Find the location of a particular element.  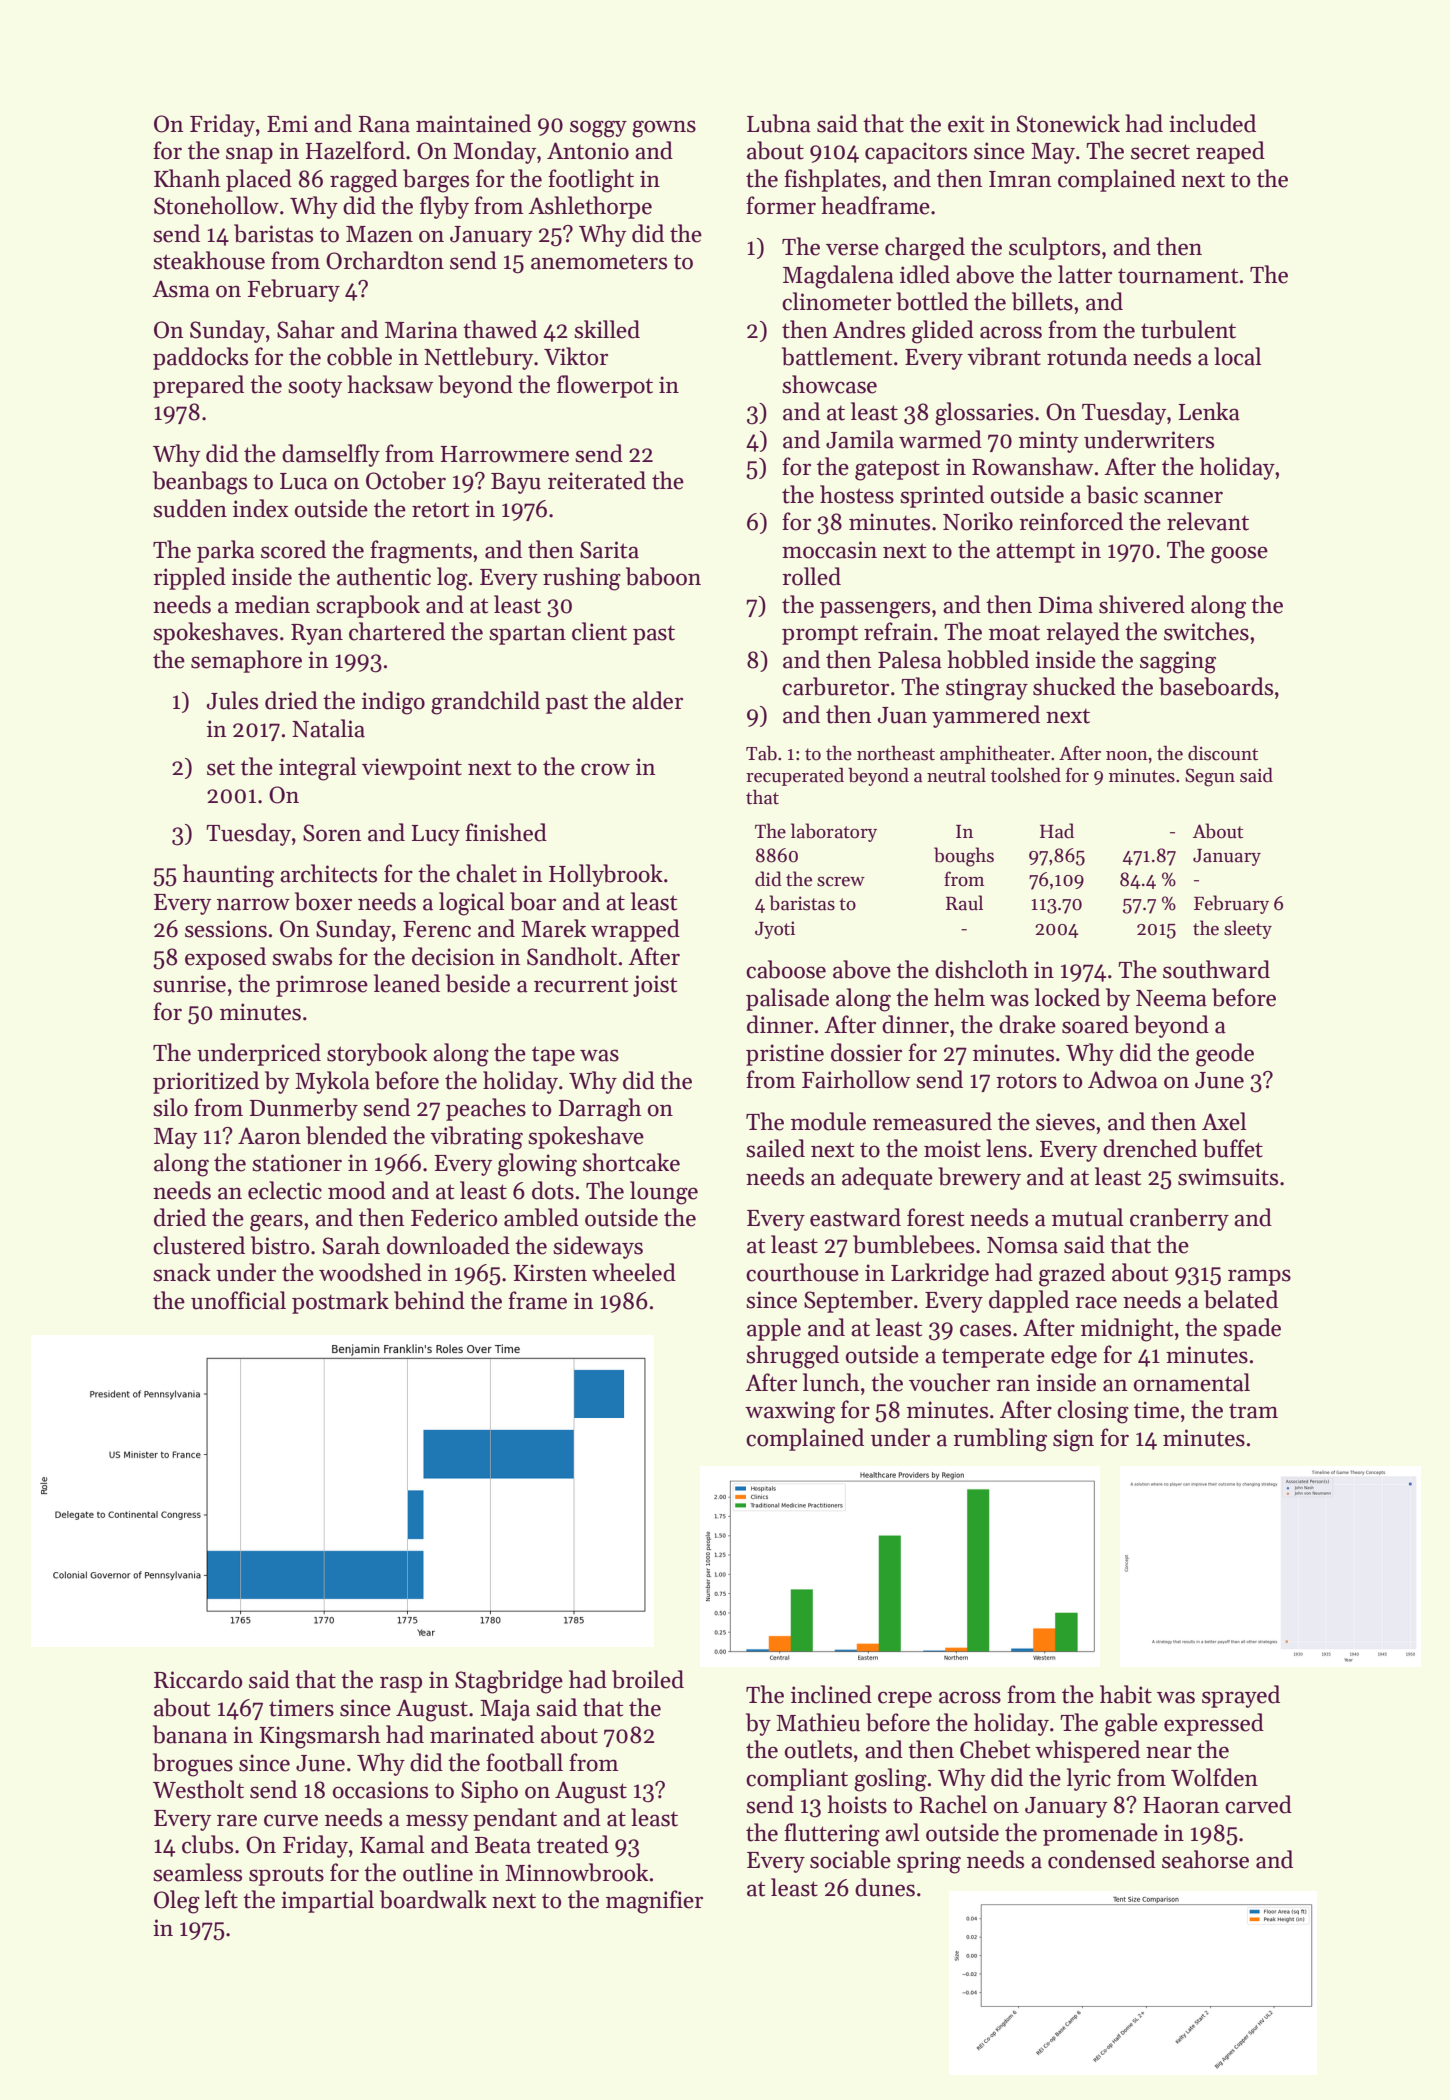

sieves is located at coordinates (1065, 1122).
